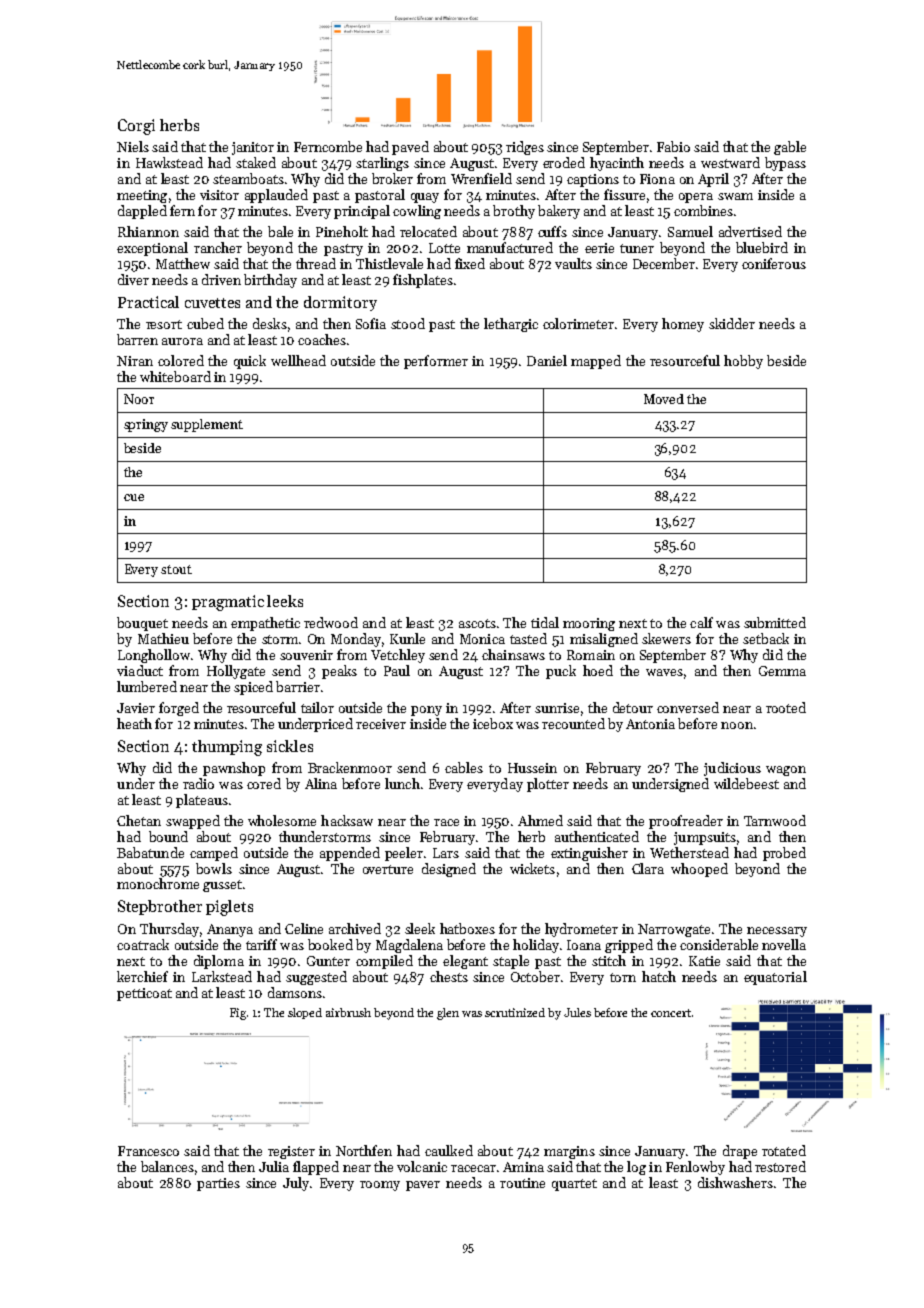  What do you see at coordinates (218, 1184) in the document?
I see `parties` at bounding box center [218, 1184].
